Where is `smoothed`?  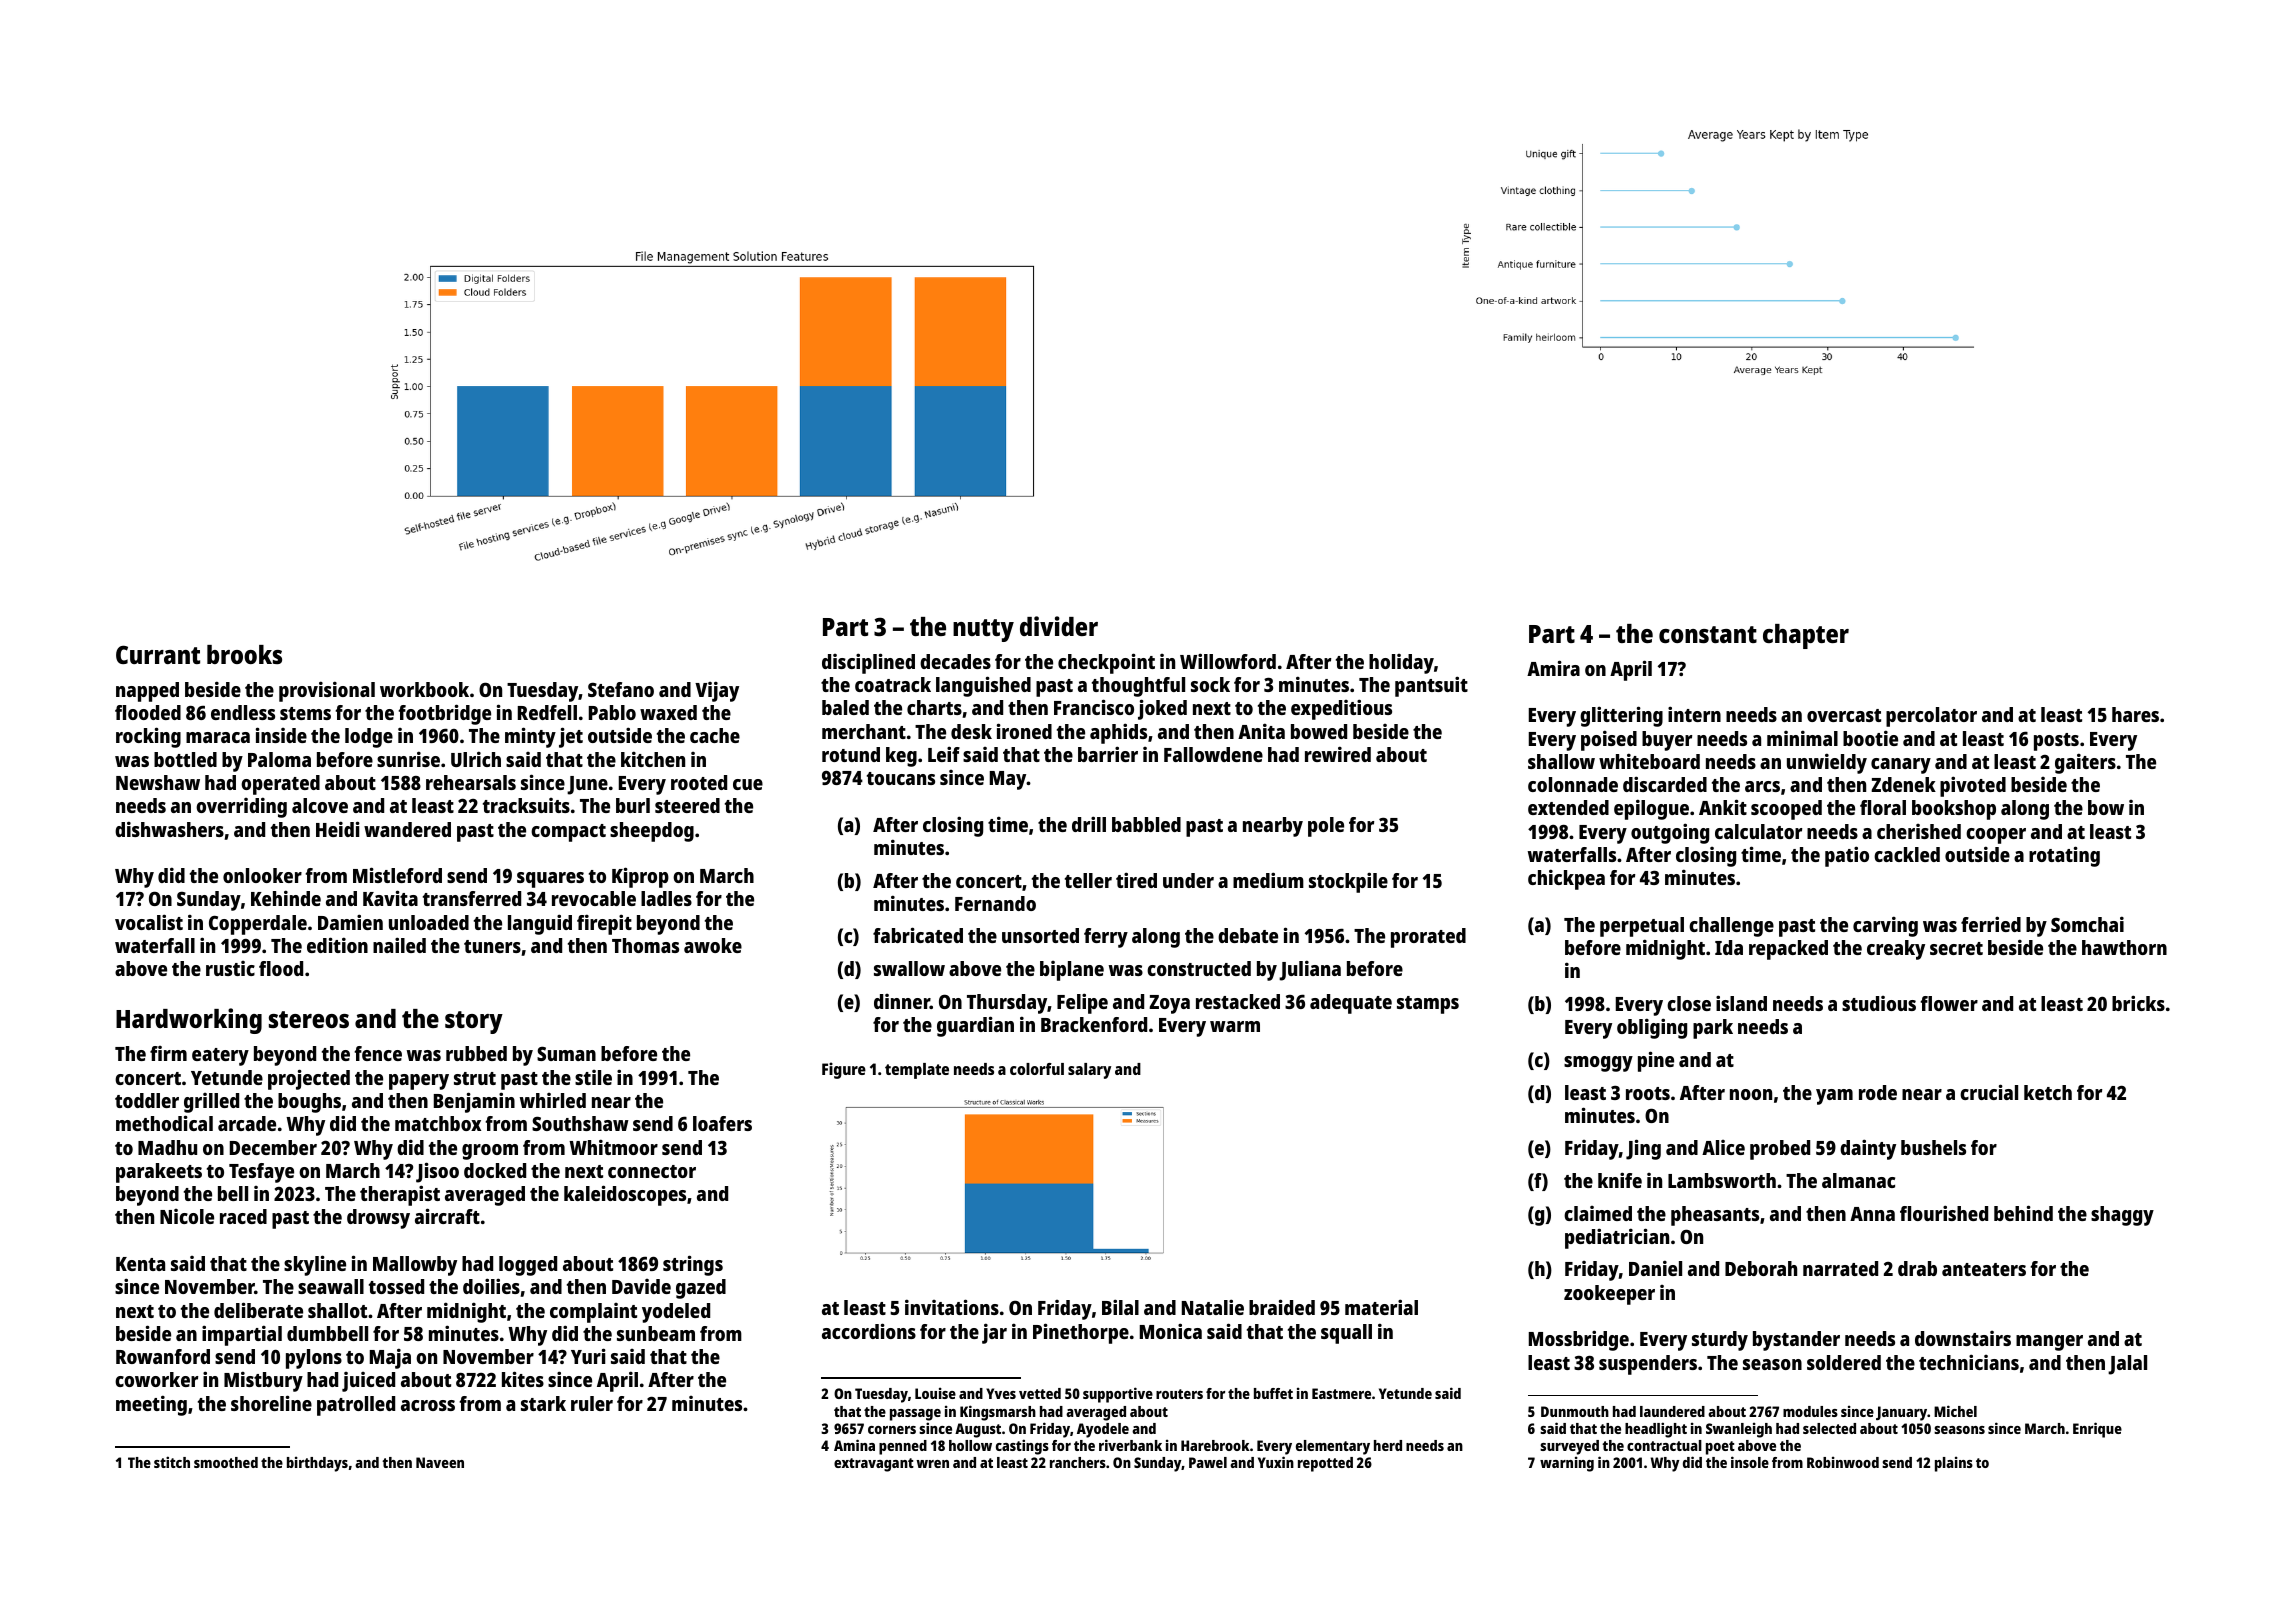
smoothed is located at coordinates (226, 1462).
